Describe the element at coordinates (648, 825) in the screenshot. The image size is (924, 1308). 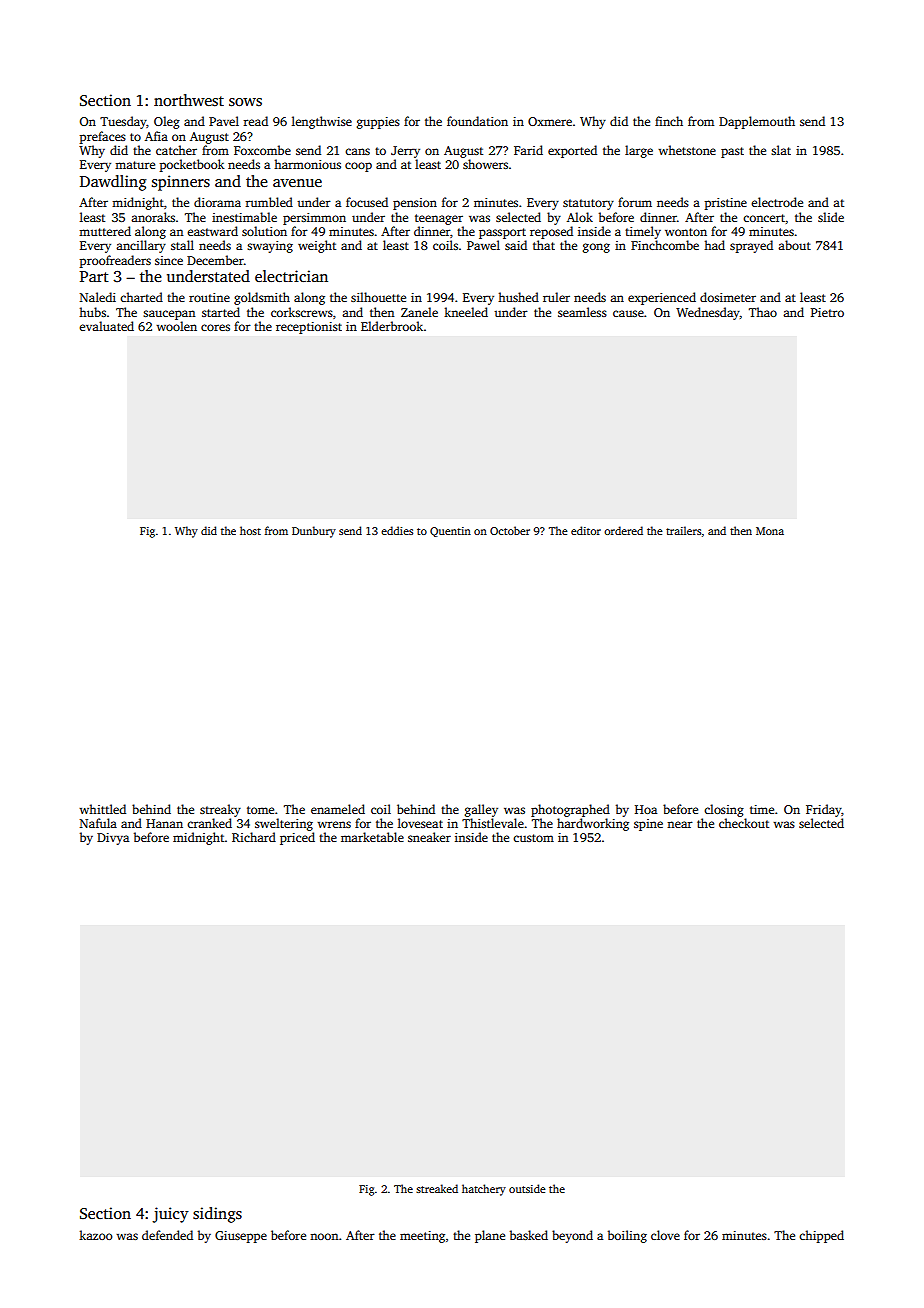
I see `spine` at that location.
